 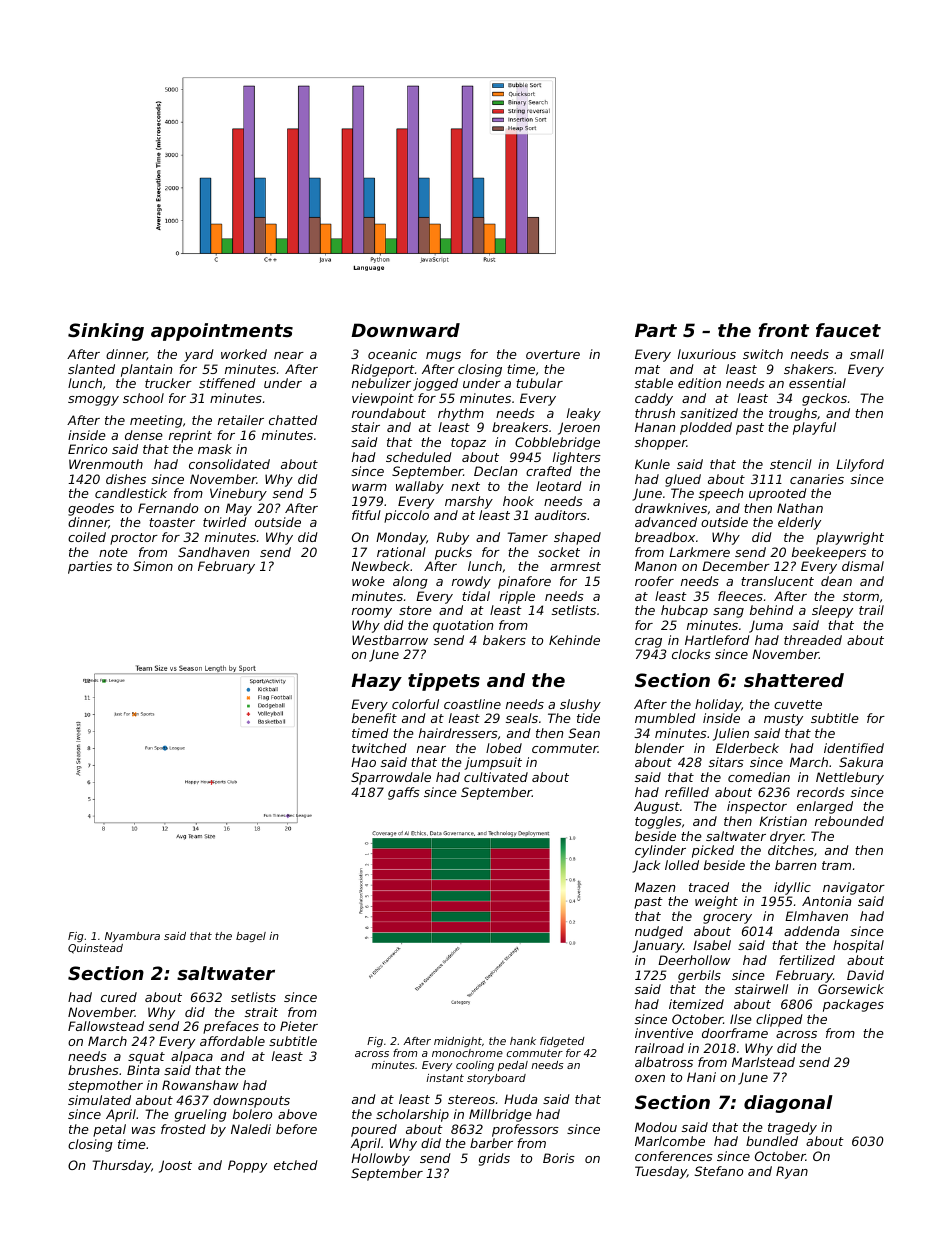 What do you see at coordinates (707, 354) in the screenshot?
I see `luxurious` at bounding box center [707, 354].
